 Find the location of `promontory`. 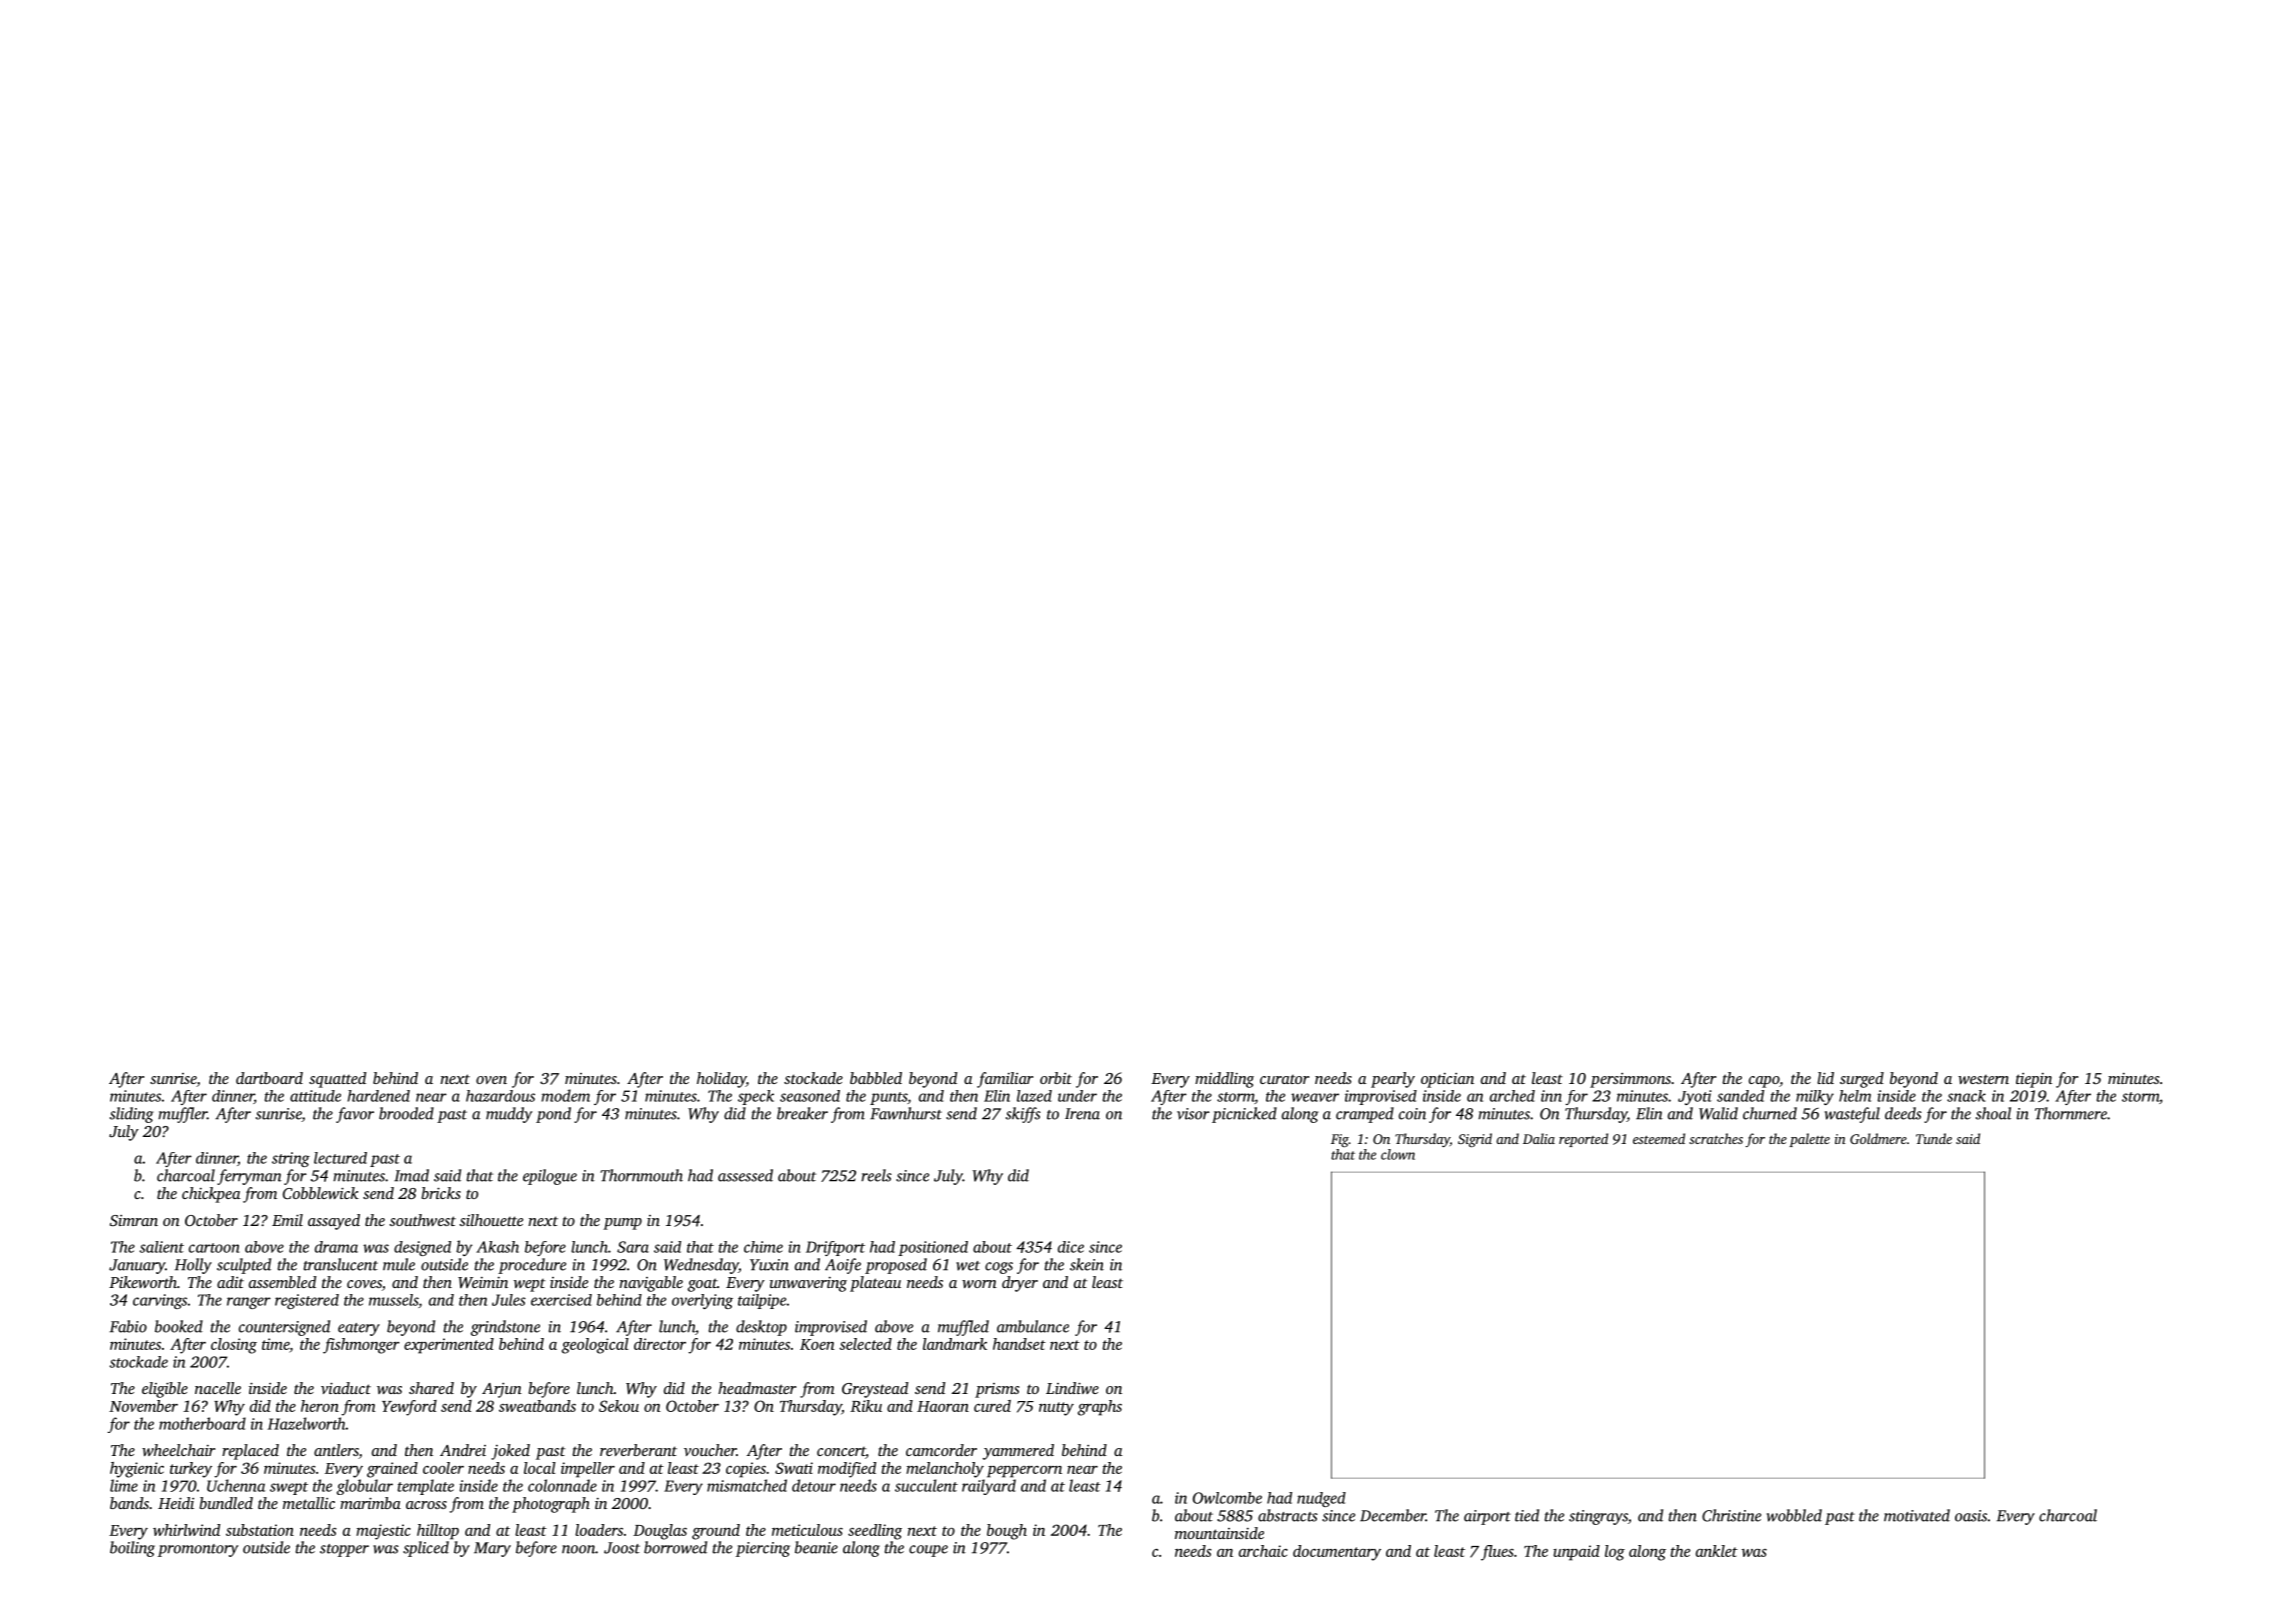

promontory is located at coordinates (198, 1550).
